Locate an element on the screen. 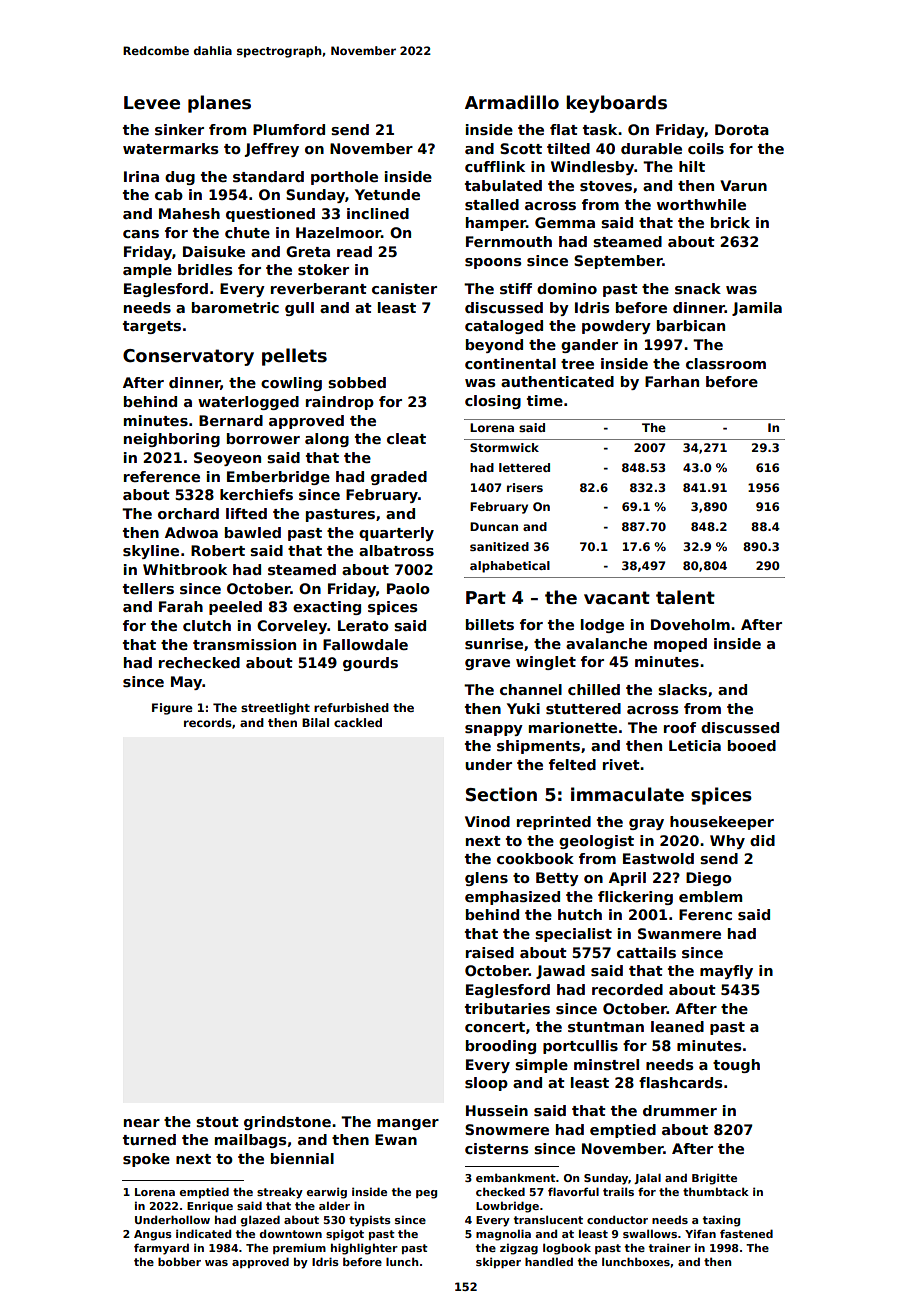 Image resolution: width=908 pixels, height=1316 pixels. Bilal is located at coordinates (315, 722).
